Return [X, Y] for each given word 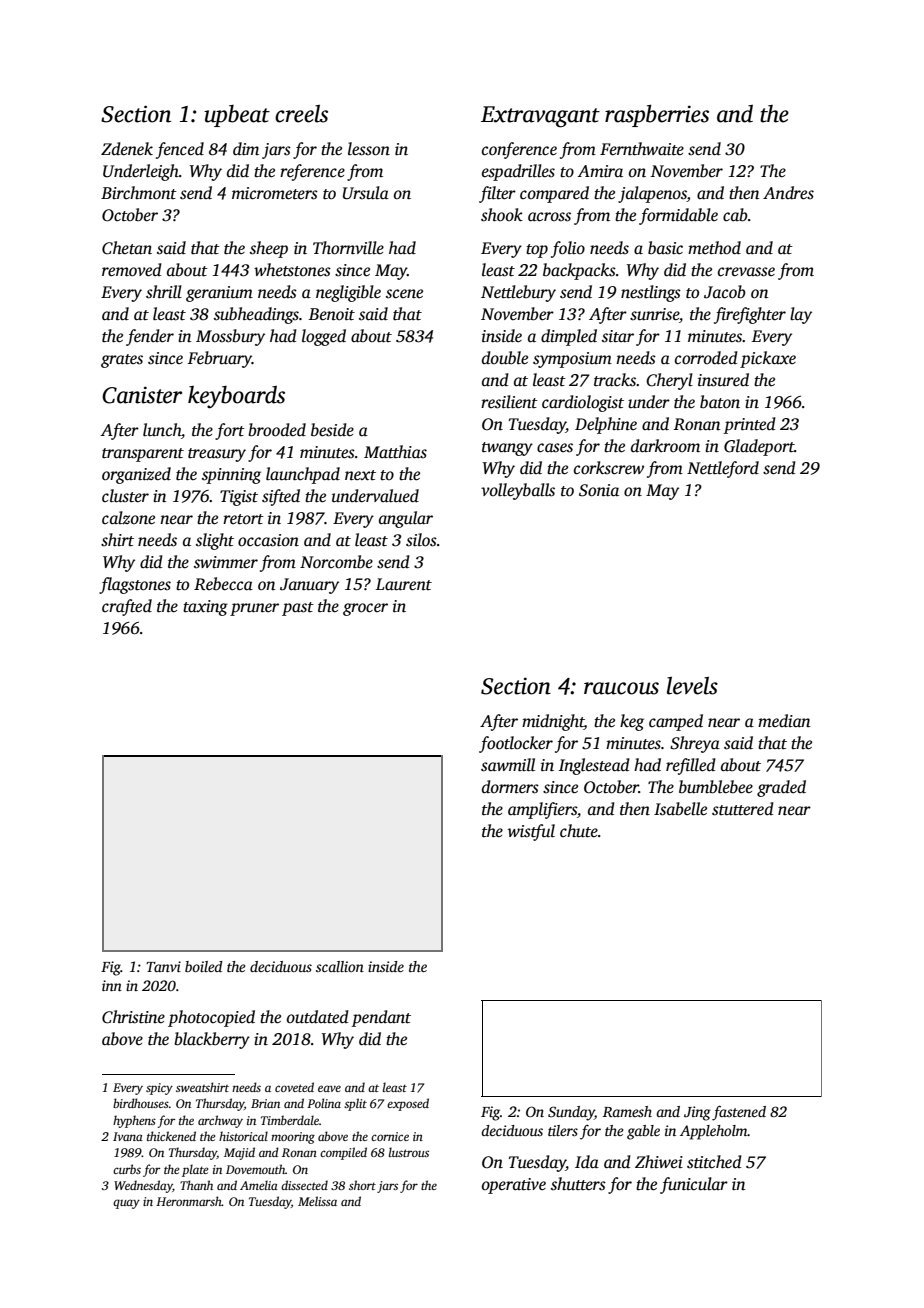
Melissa [317, 1201]
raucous [621, 688]
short [362, 1185]
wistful [531, 832]
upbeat [237, 116]
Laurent [404, 584]
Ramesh [627, 1111]
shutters [578, 1184]
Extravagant [540, 117]
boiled [204, 966]
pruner [254, 609]
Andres [788, 193]
